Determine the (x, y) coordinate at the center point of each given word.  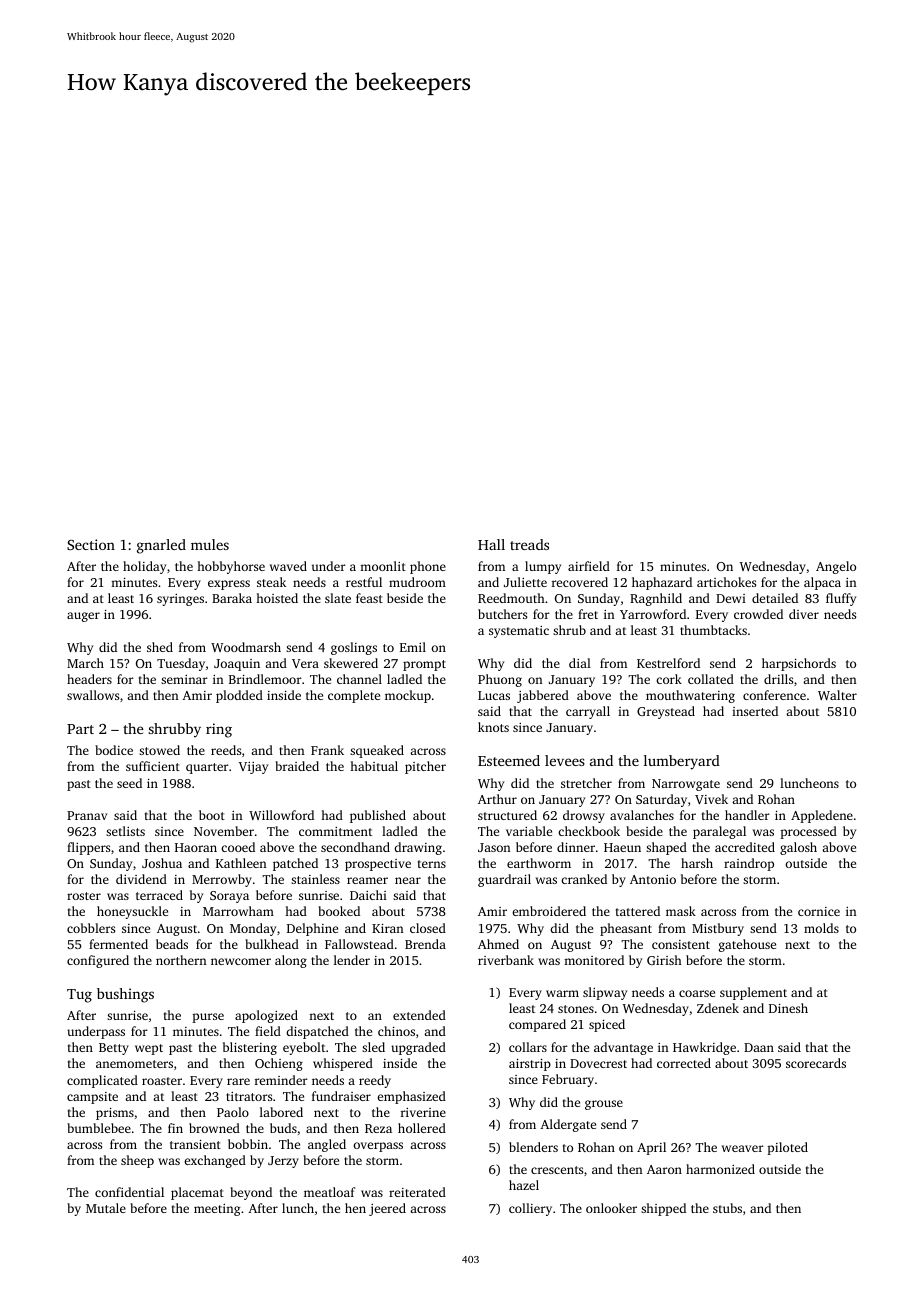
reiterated (417, 1192)
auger (83, 617)
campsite (92, 1098)
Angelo (836, 567)
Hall (491, 544)
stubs (727, 1208)
